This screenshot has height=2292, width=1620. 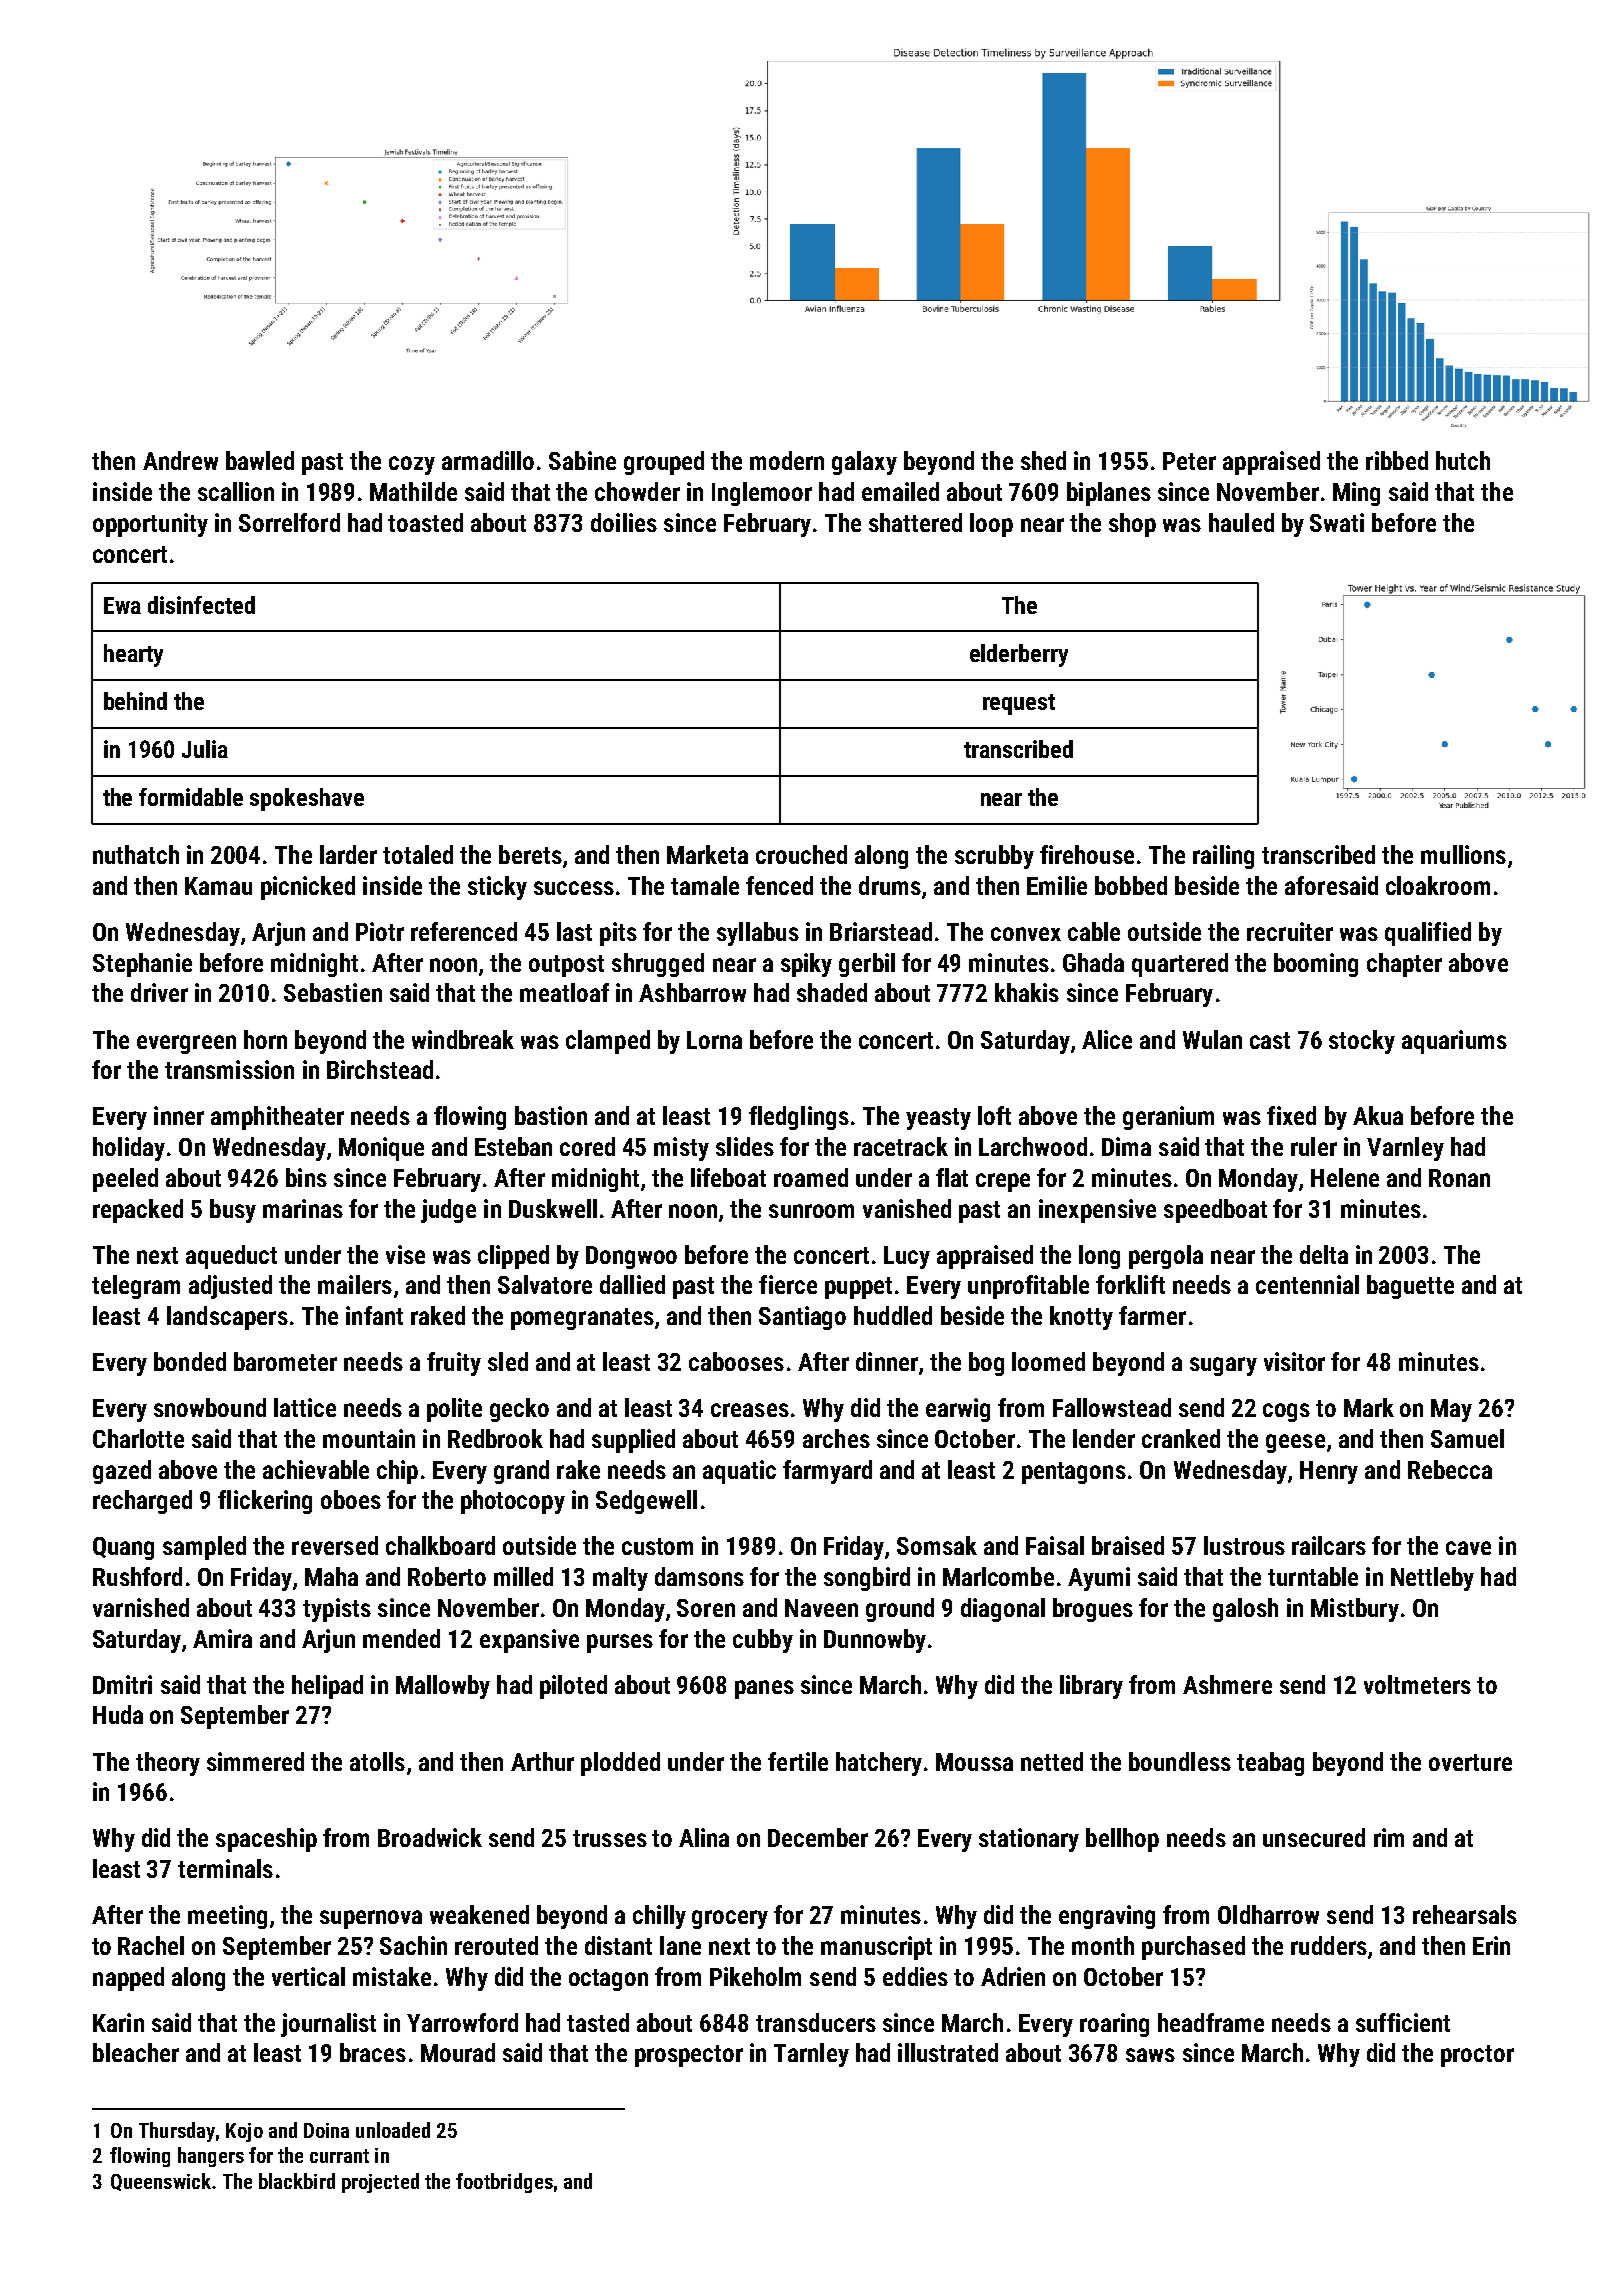 I want to click on berets, so click(x=530, y=854).
